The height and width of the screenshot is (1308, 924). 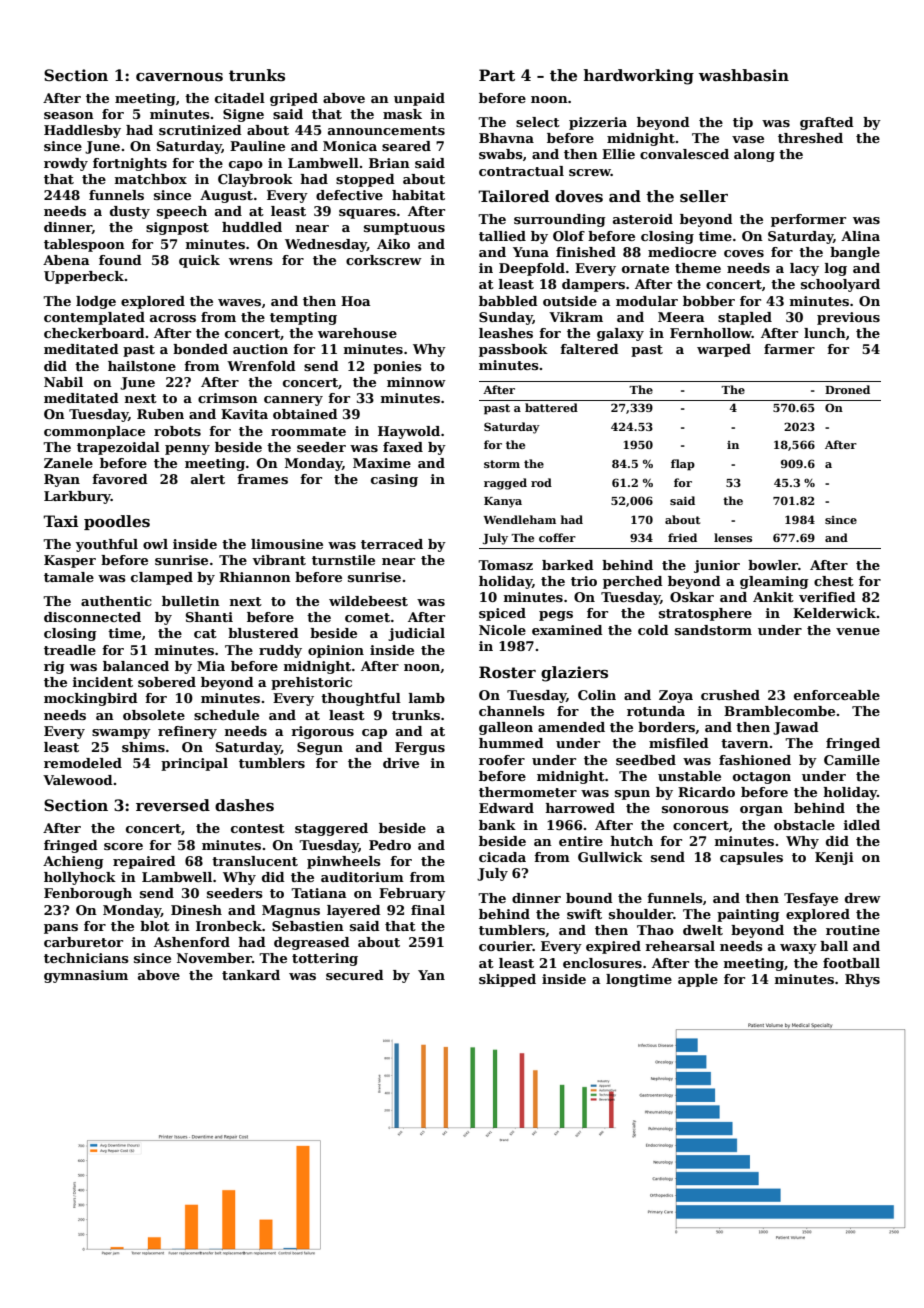 What do you see at coordinates (192, 942) in the screenshot?
I see `Ashenford` at bounding box center [192, 942].
